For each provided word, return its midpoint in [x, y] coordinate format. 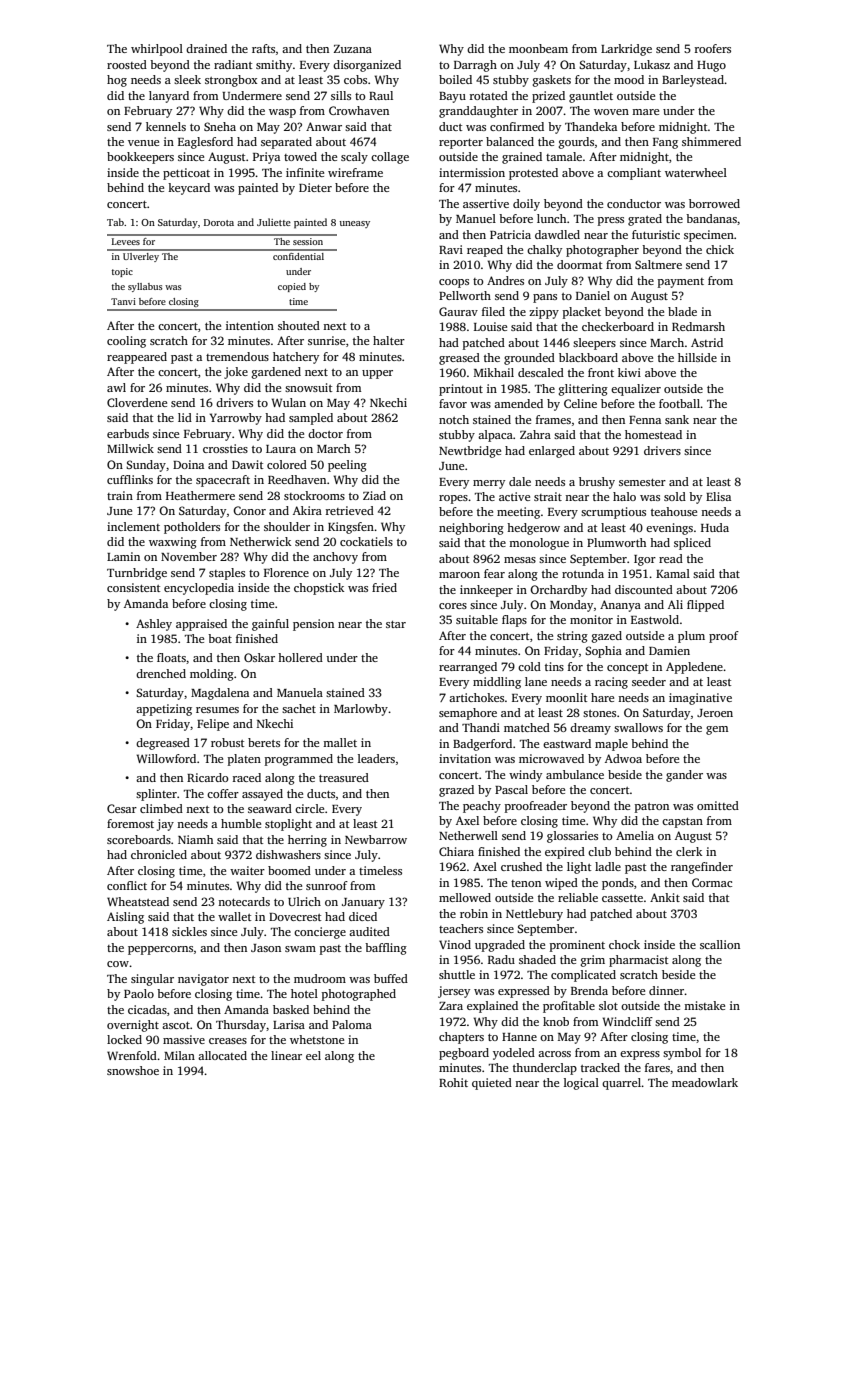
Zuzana [353, 49]
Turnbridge [137, 574]
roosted [127, 64]
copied [292, 287]
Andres [505, 280]
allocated [222, 1055]
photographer [602, 251]
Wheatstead [138, 901]
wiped [561, 884]
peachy [482, 807]
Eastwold [655, 619]
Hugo [711, 66]
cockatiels [366, 541]
